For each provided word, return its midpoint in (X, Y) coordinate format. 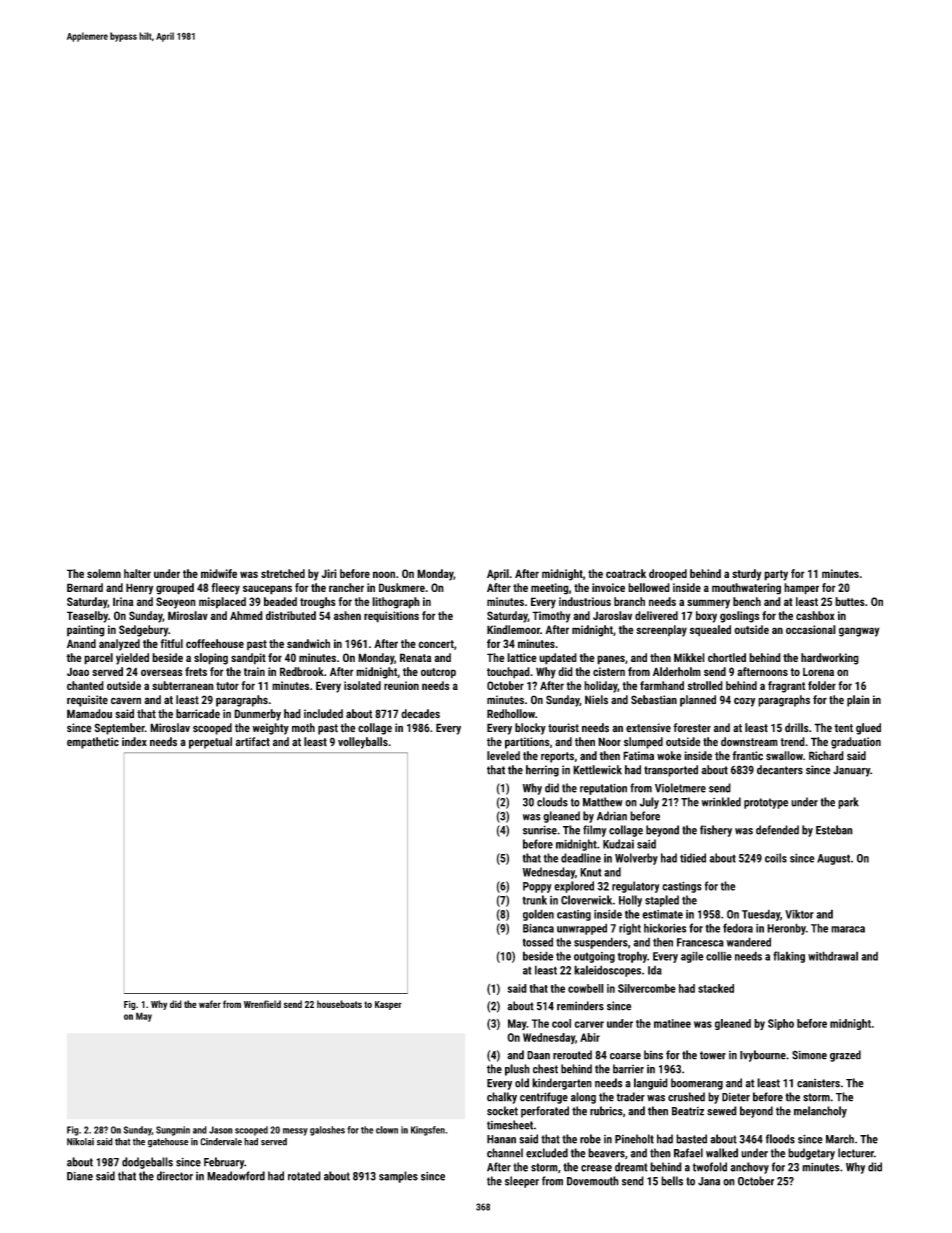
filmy (594, 831)
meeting (550, 589)
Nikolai (80, 1142)
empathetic (93, 743)
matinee (672, 1023)
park (848, 803)
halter (137, 573)
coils (776, 858)
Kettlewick (597, 770)
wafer (210, 1004)
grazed (845, 1056)
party (776, 575)
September (120, 729)
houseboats (339, 1004)
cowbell (586, 988)
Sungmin (173, 1131)
